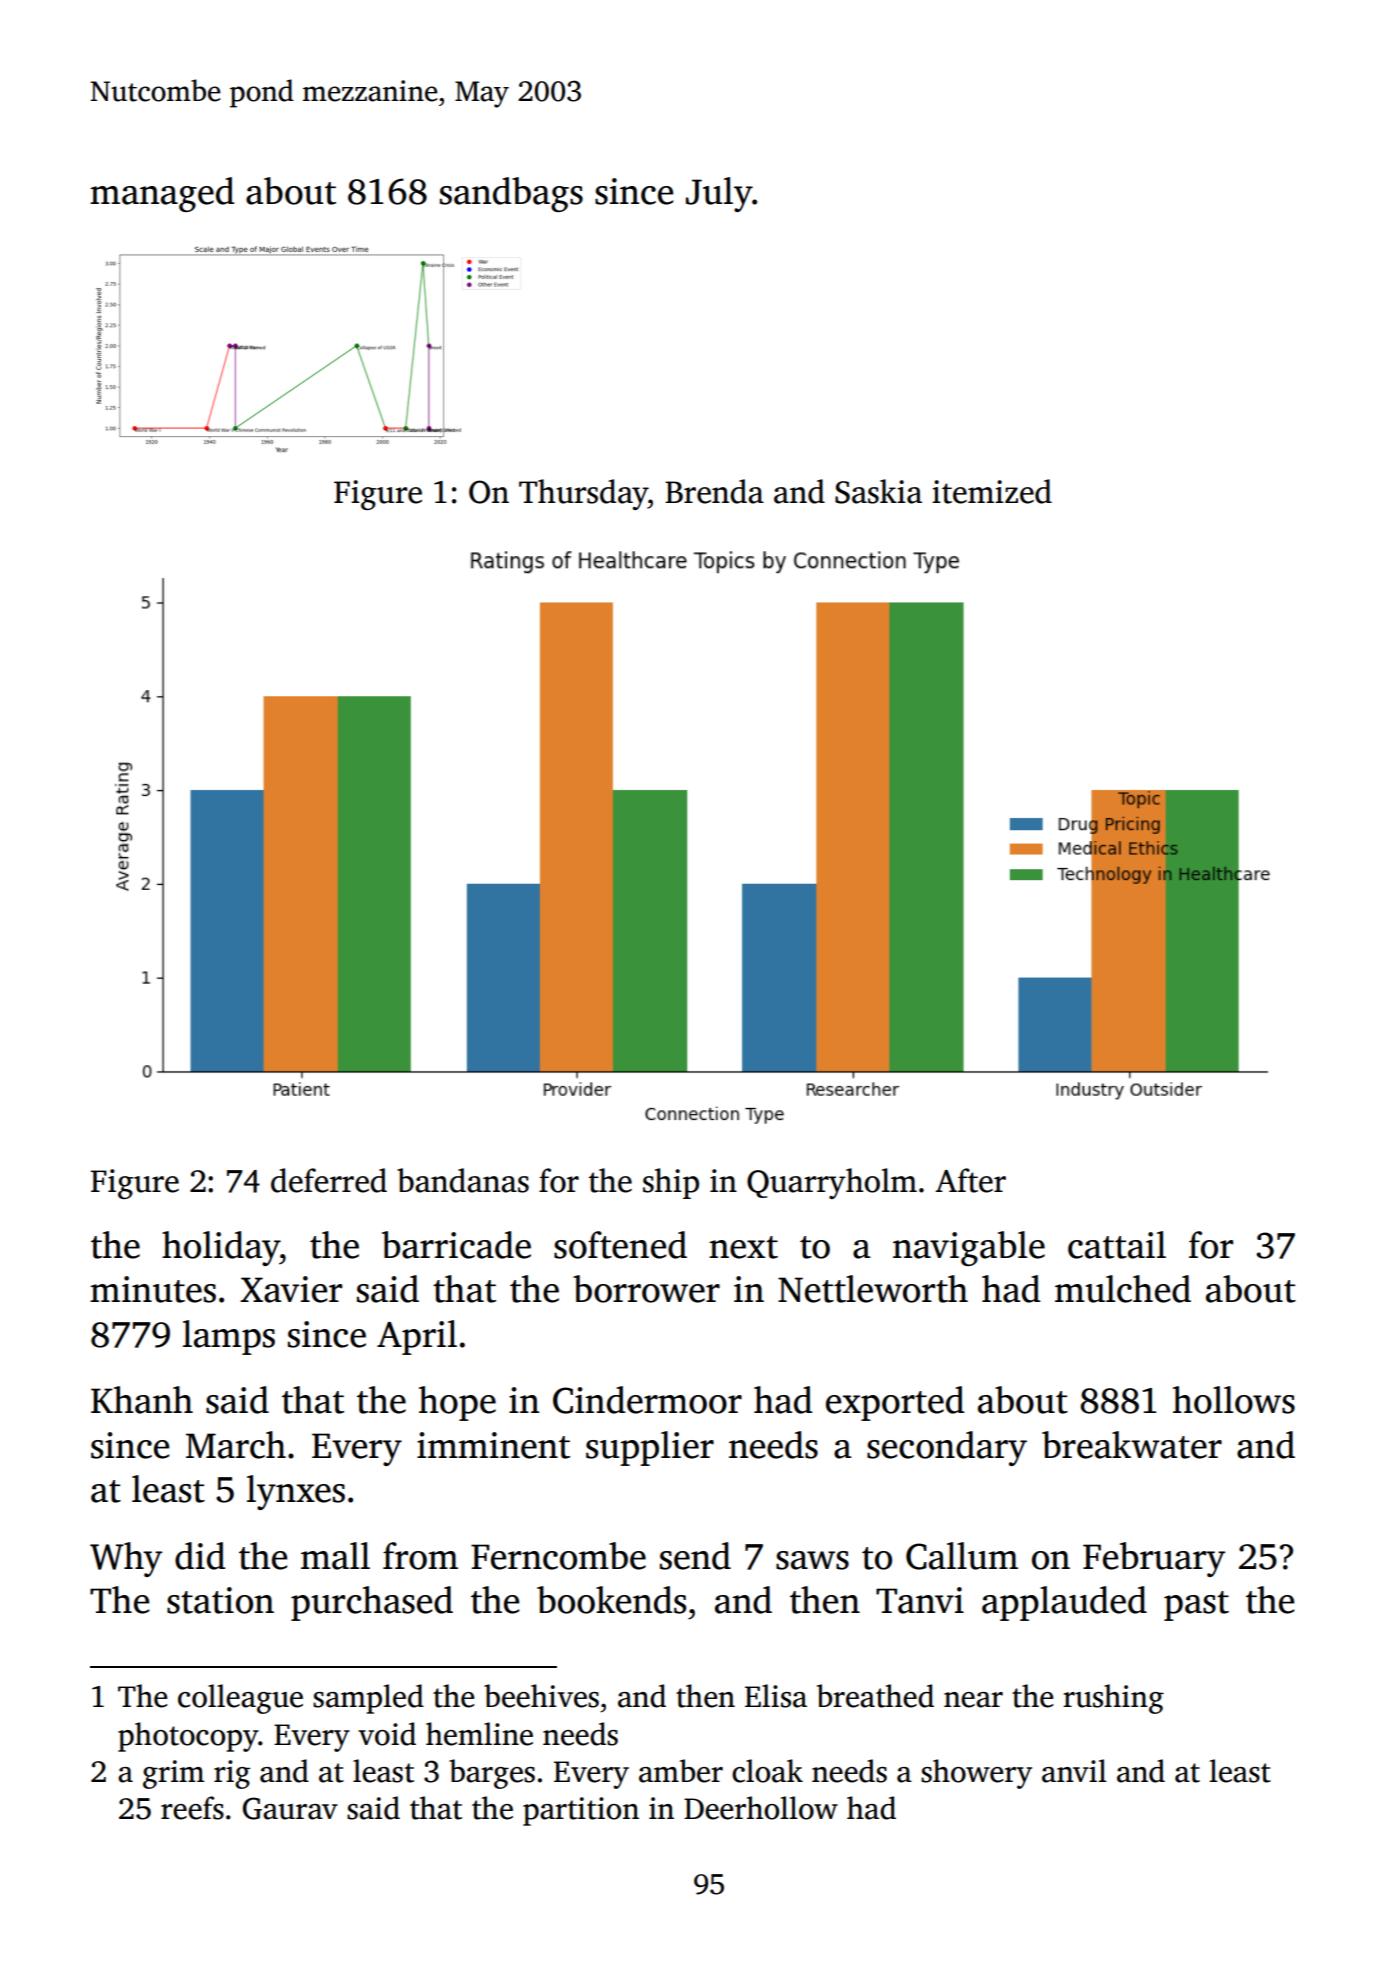 This screenshot has height=1969, width=1386. I want to click on managed, so click(162, 194).
